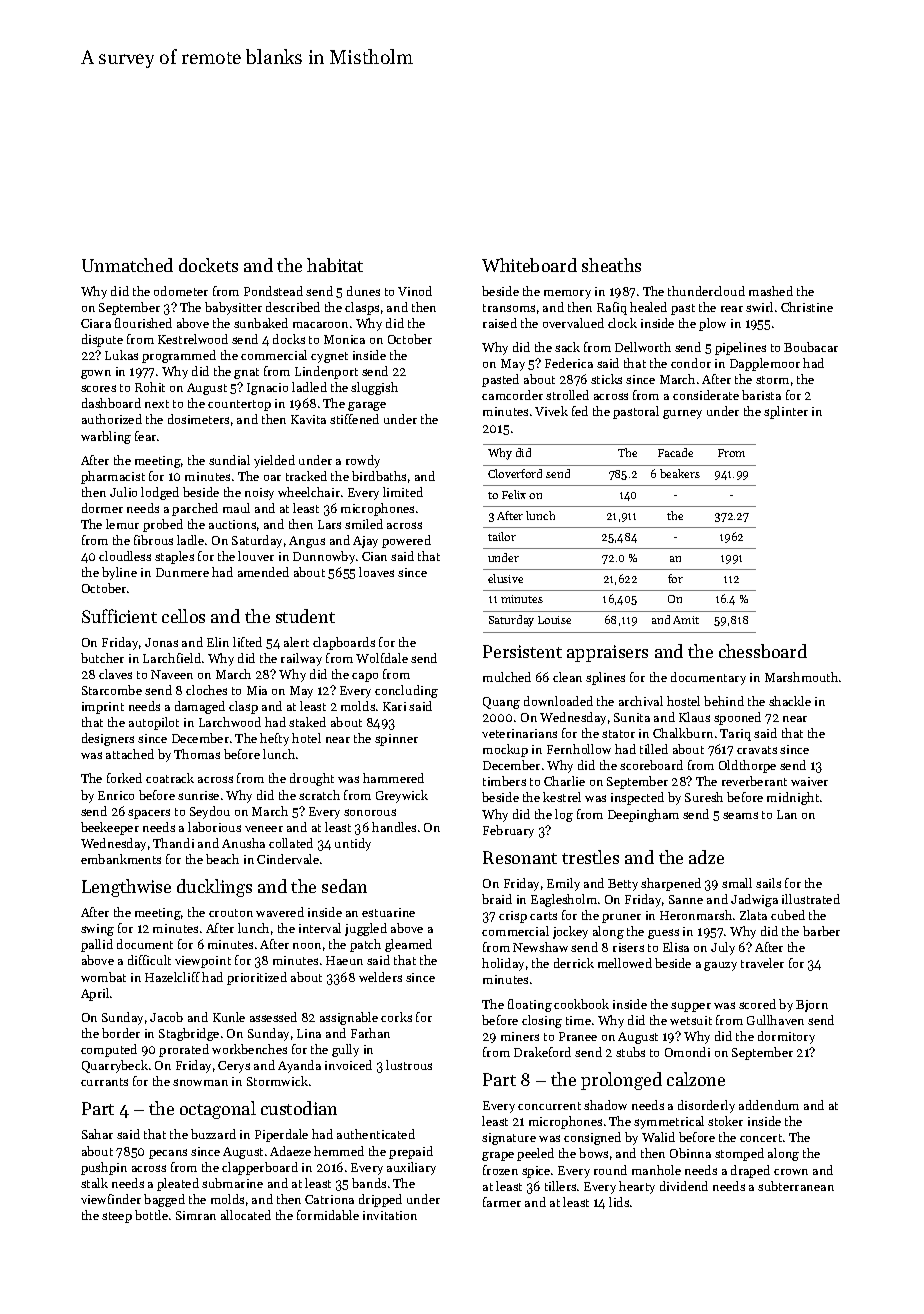 The height and width of the screenshot is (1314, 924). Describe the element at coordinates (505, 578) in the screenshot. I see `elusive` at that location.
